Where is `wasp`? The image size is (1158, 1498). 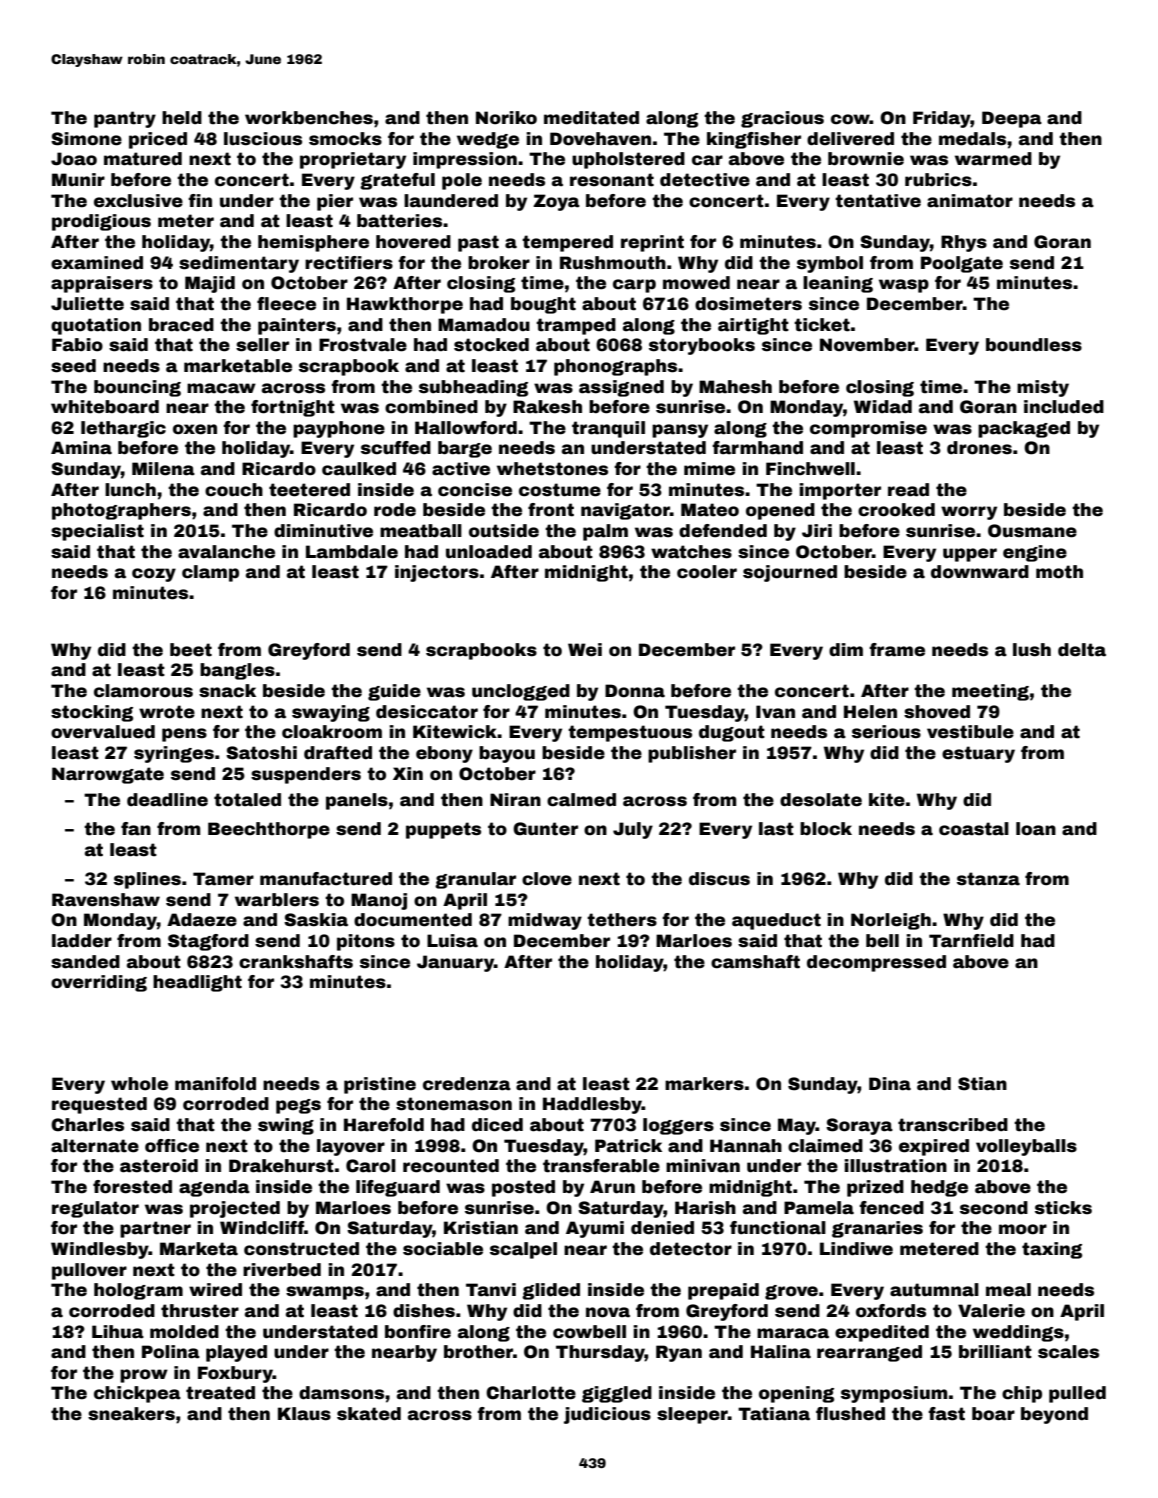 wasp is located at coordinates (904, 286).
